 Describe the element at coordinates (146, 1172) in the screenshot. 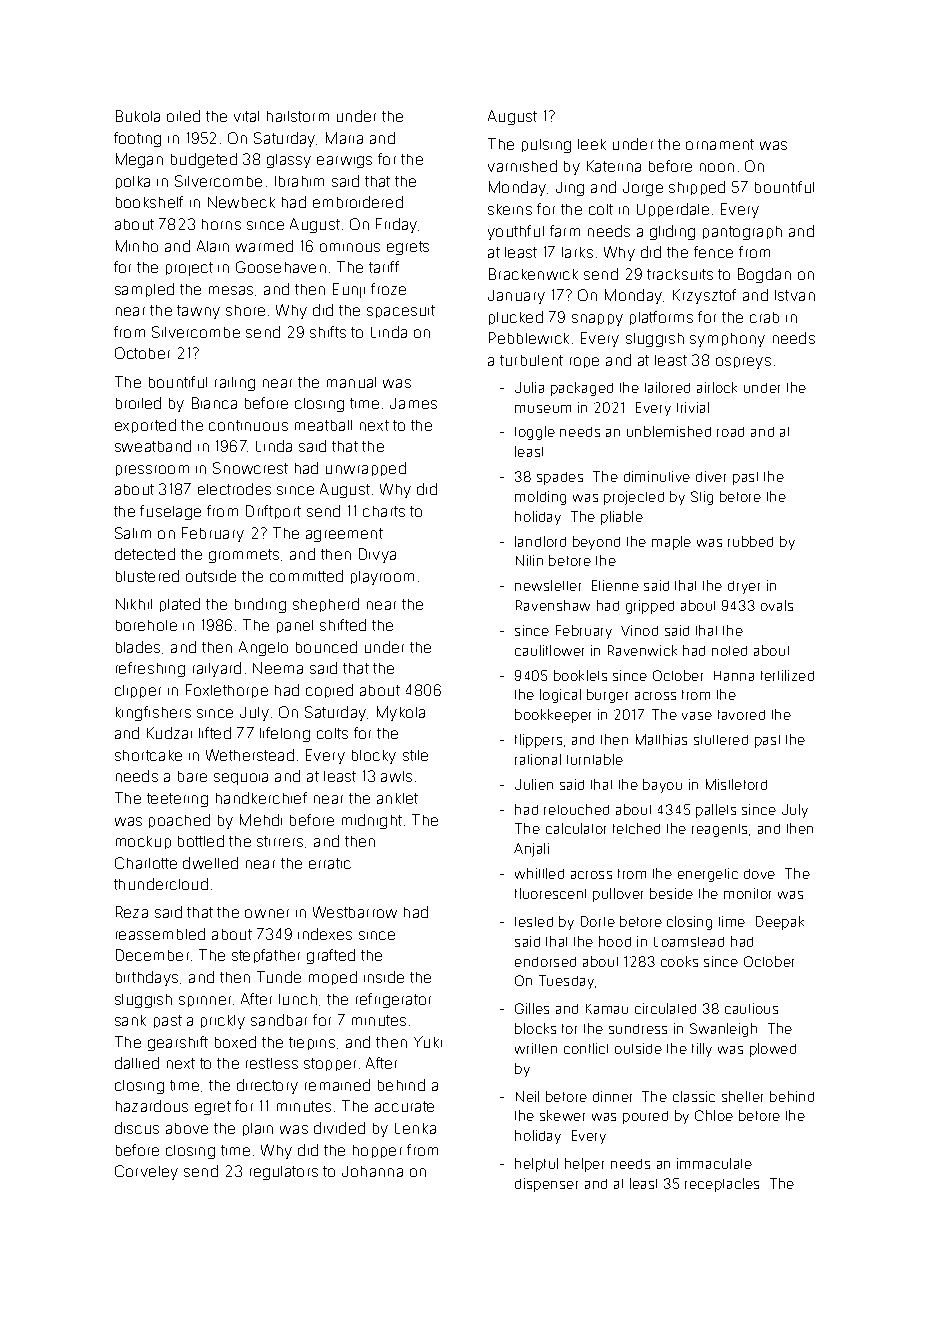

I see `Corveley` at that location.
